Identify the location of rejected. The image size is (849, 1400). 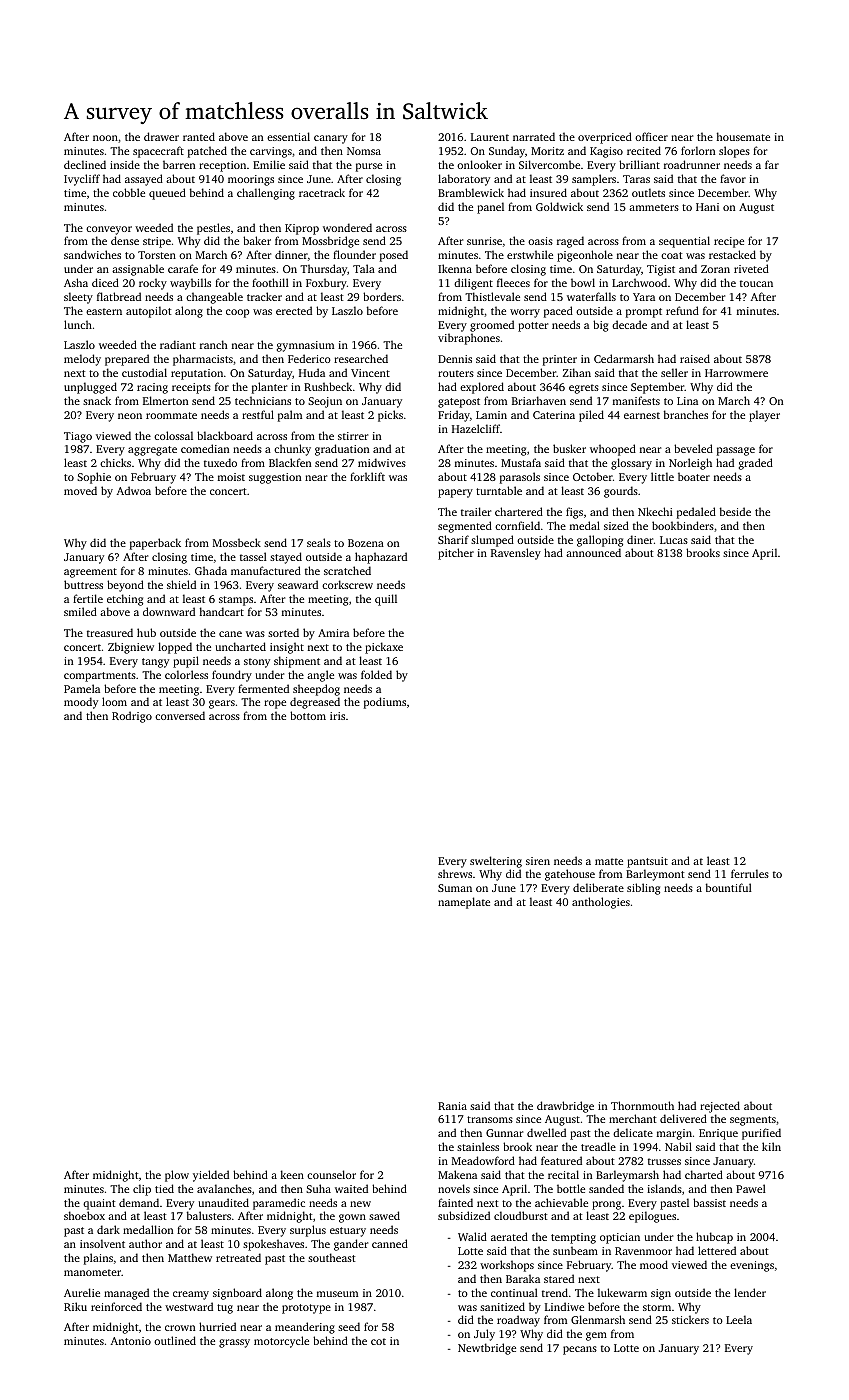
(720, 1107).
